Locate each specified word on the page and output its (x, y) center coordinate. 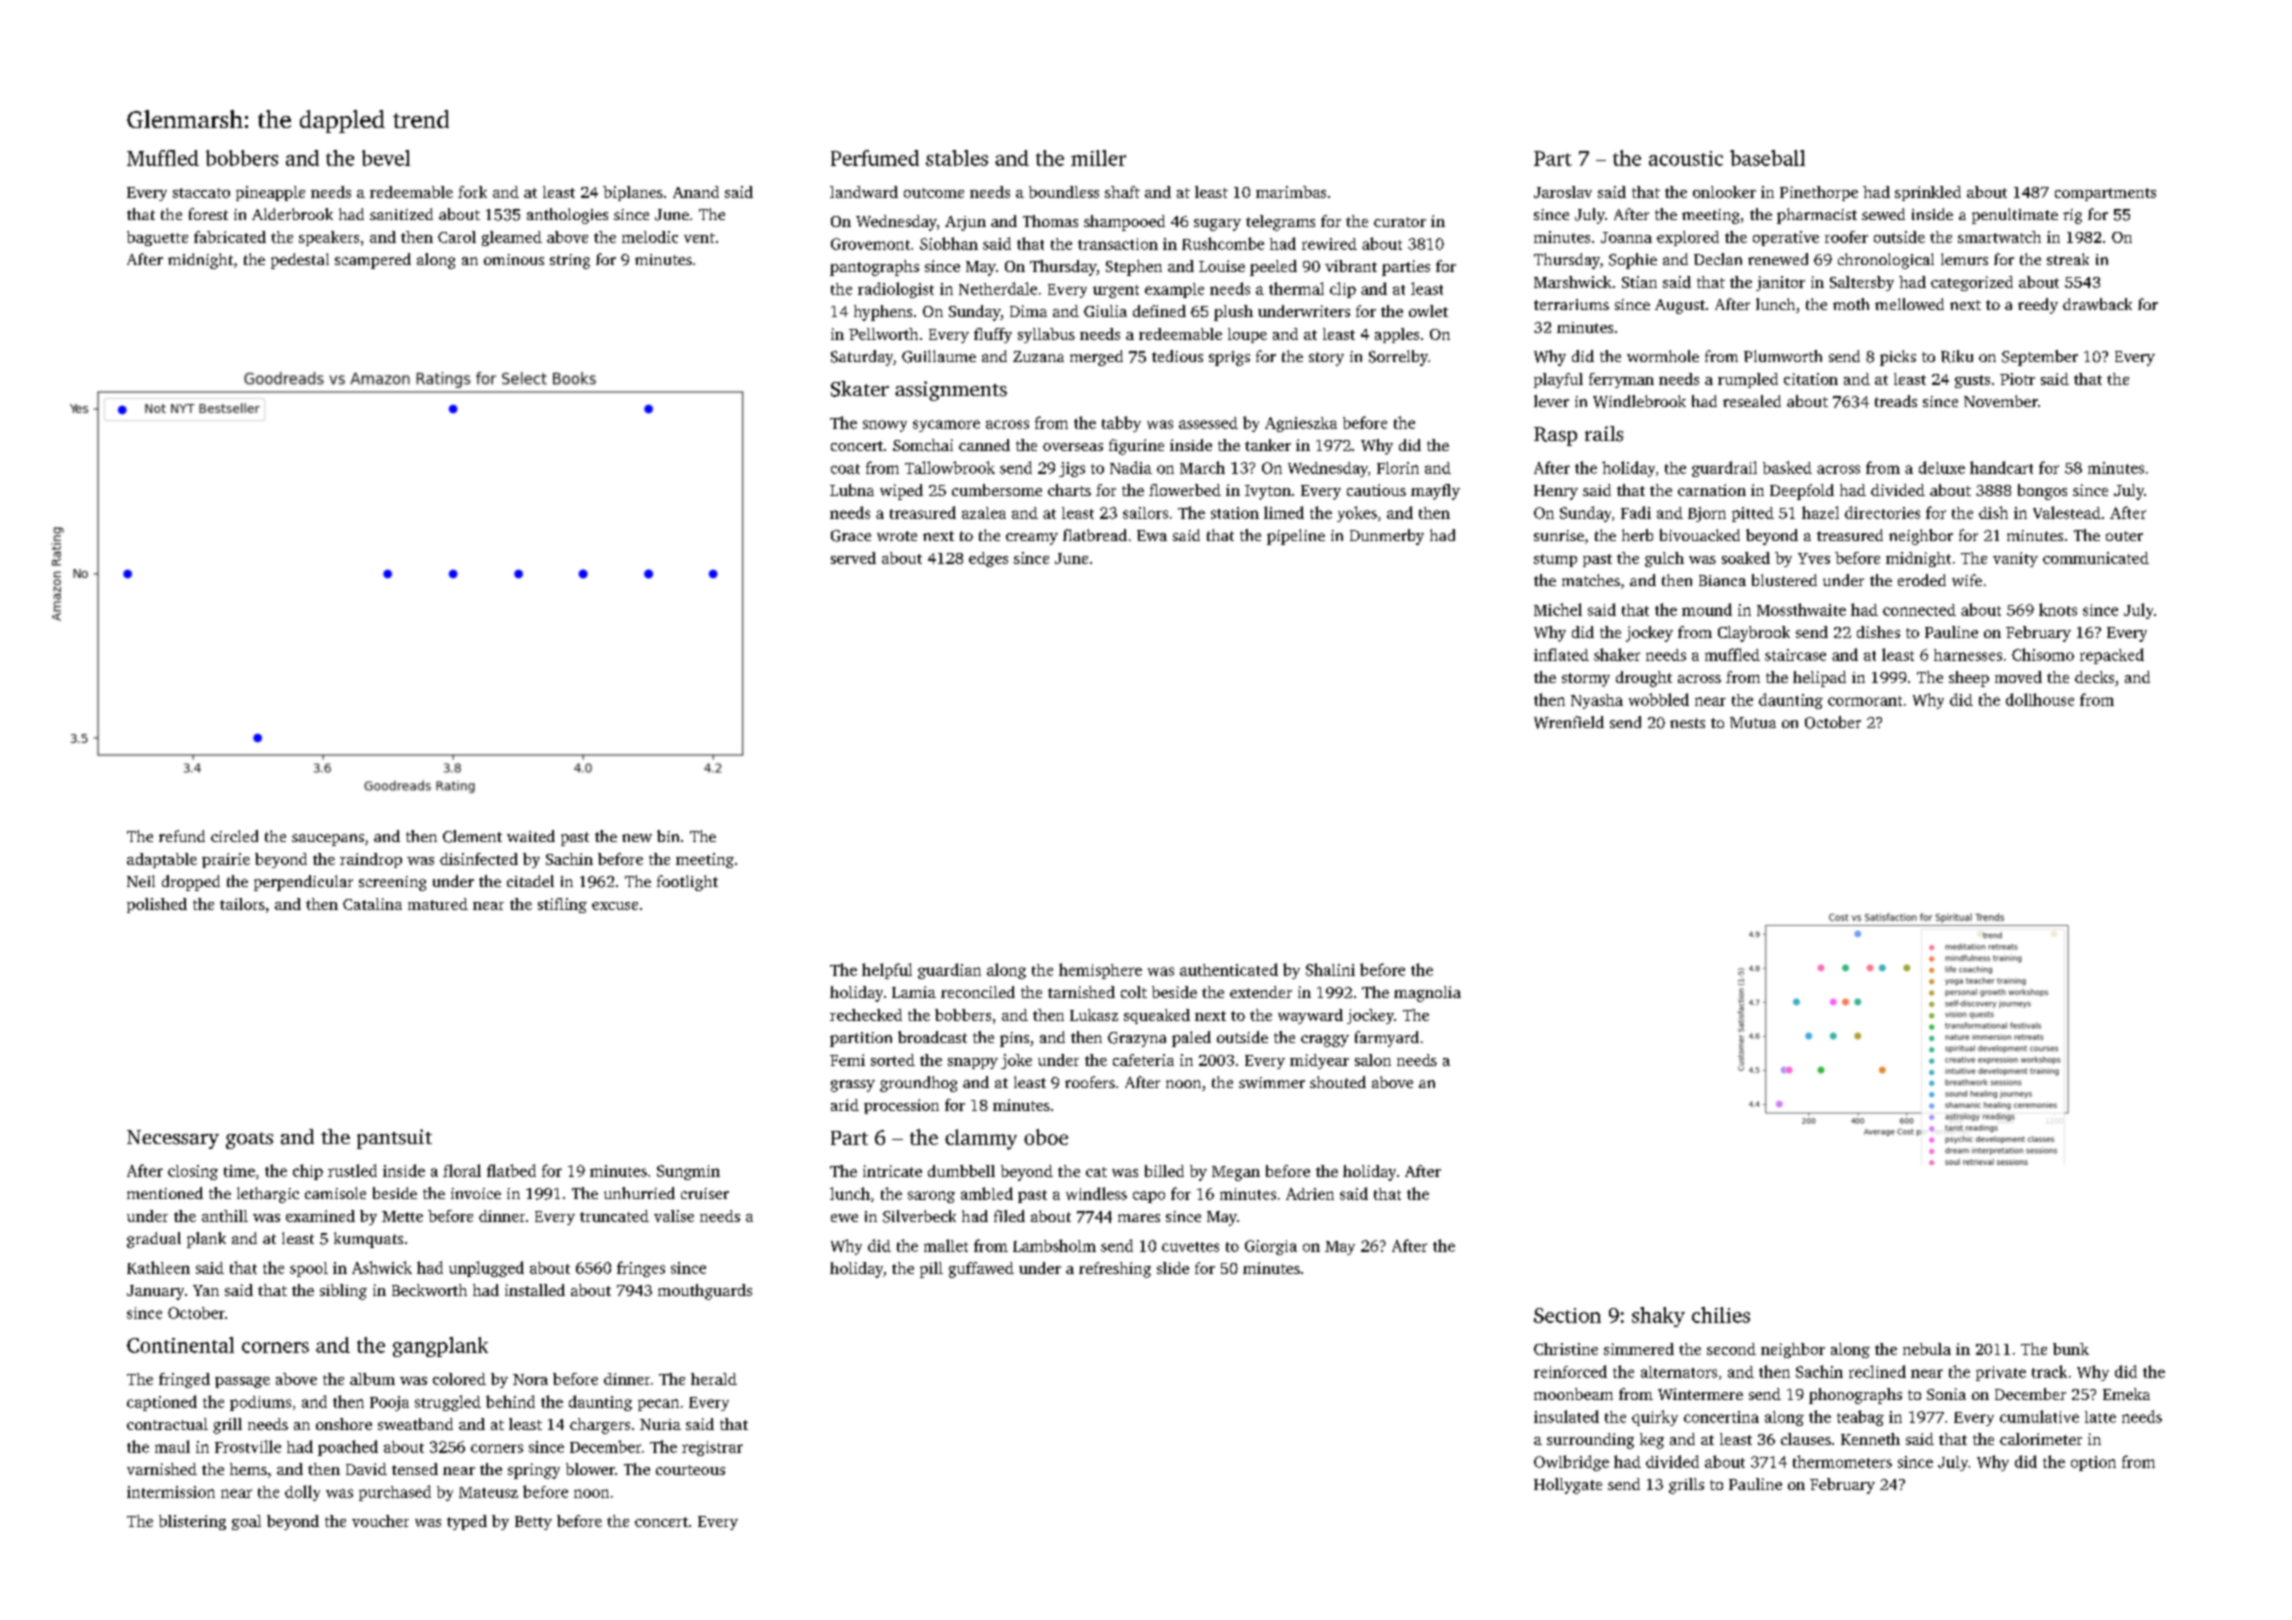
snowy (885, 426)
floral (462, 1170)
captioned (162, 1403)
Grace (851, 536)
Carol (457, 237)
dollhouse (2040, 699)
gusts (1972, 381)
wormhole (1663, 356)
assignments (951, 391)
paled (1191, 1039)
